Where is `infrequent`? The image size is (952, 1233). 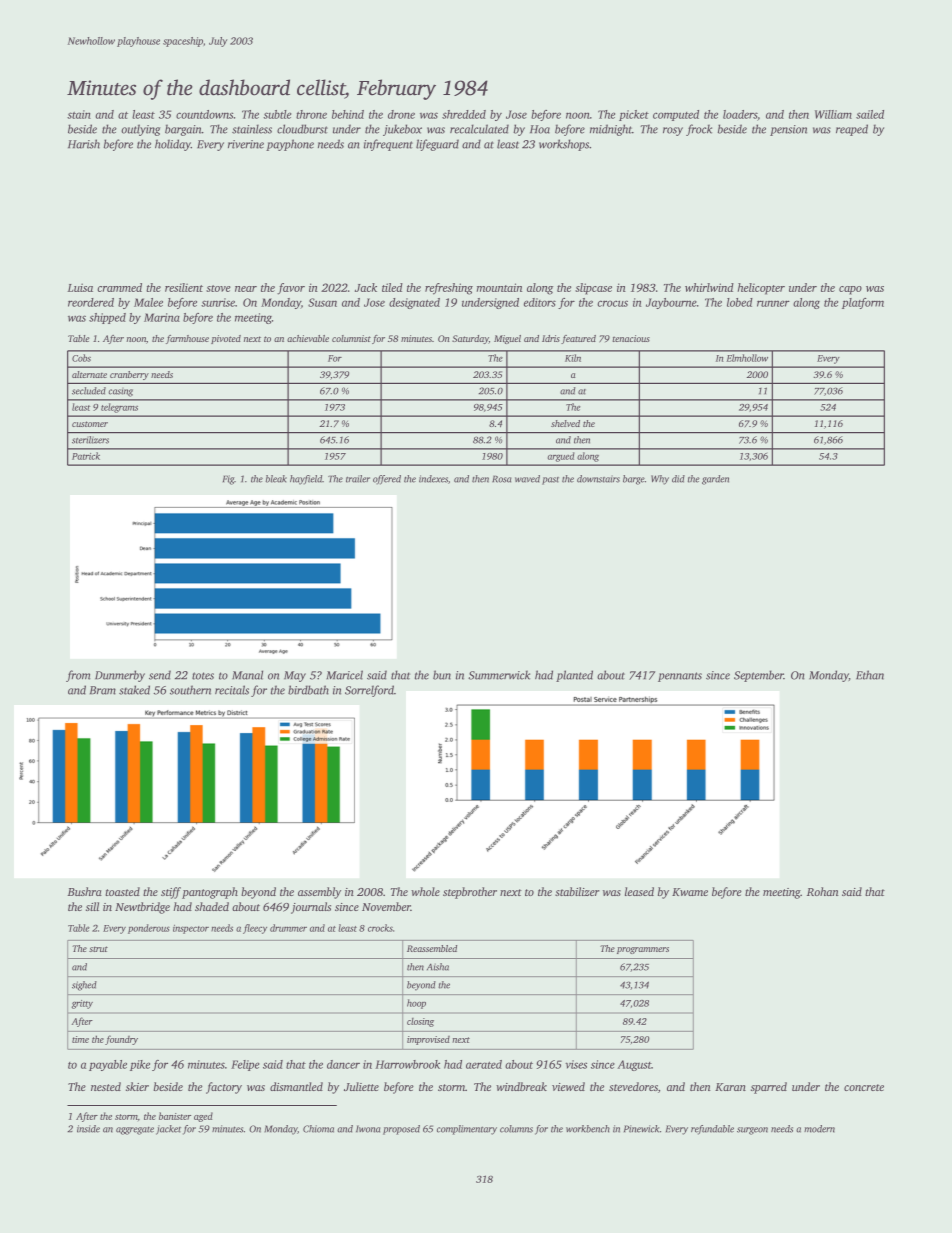 infrequent is located at coordinates (388, 145).
